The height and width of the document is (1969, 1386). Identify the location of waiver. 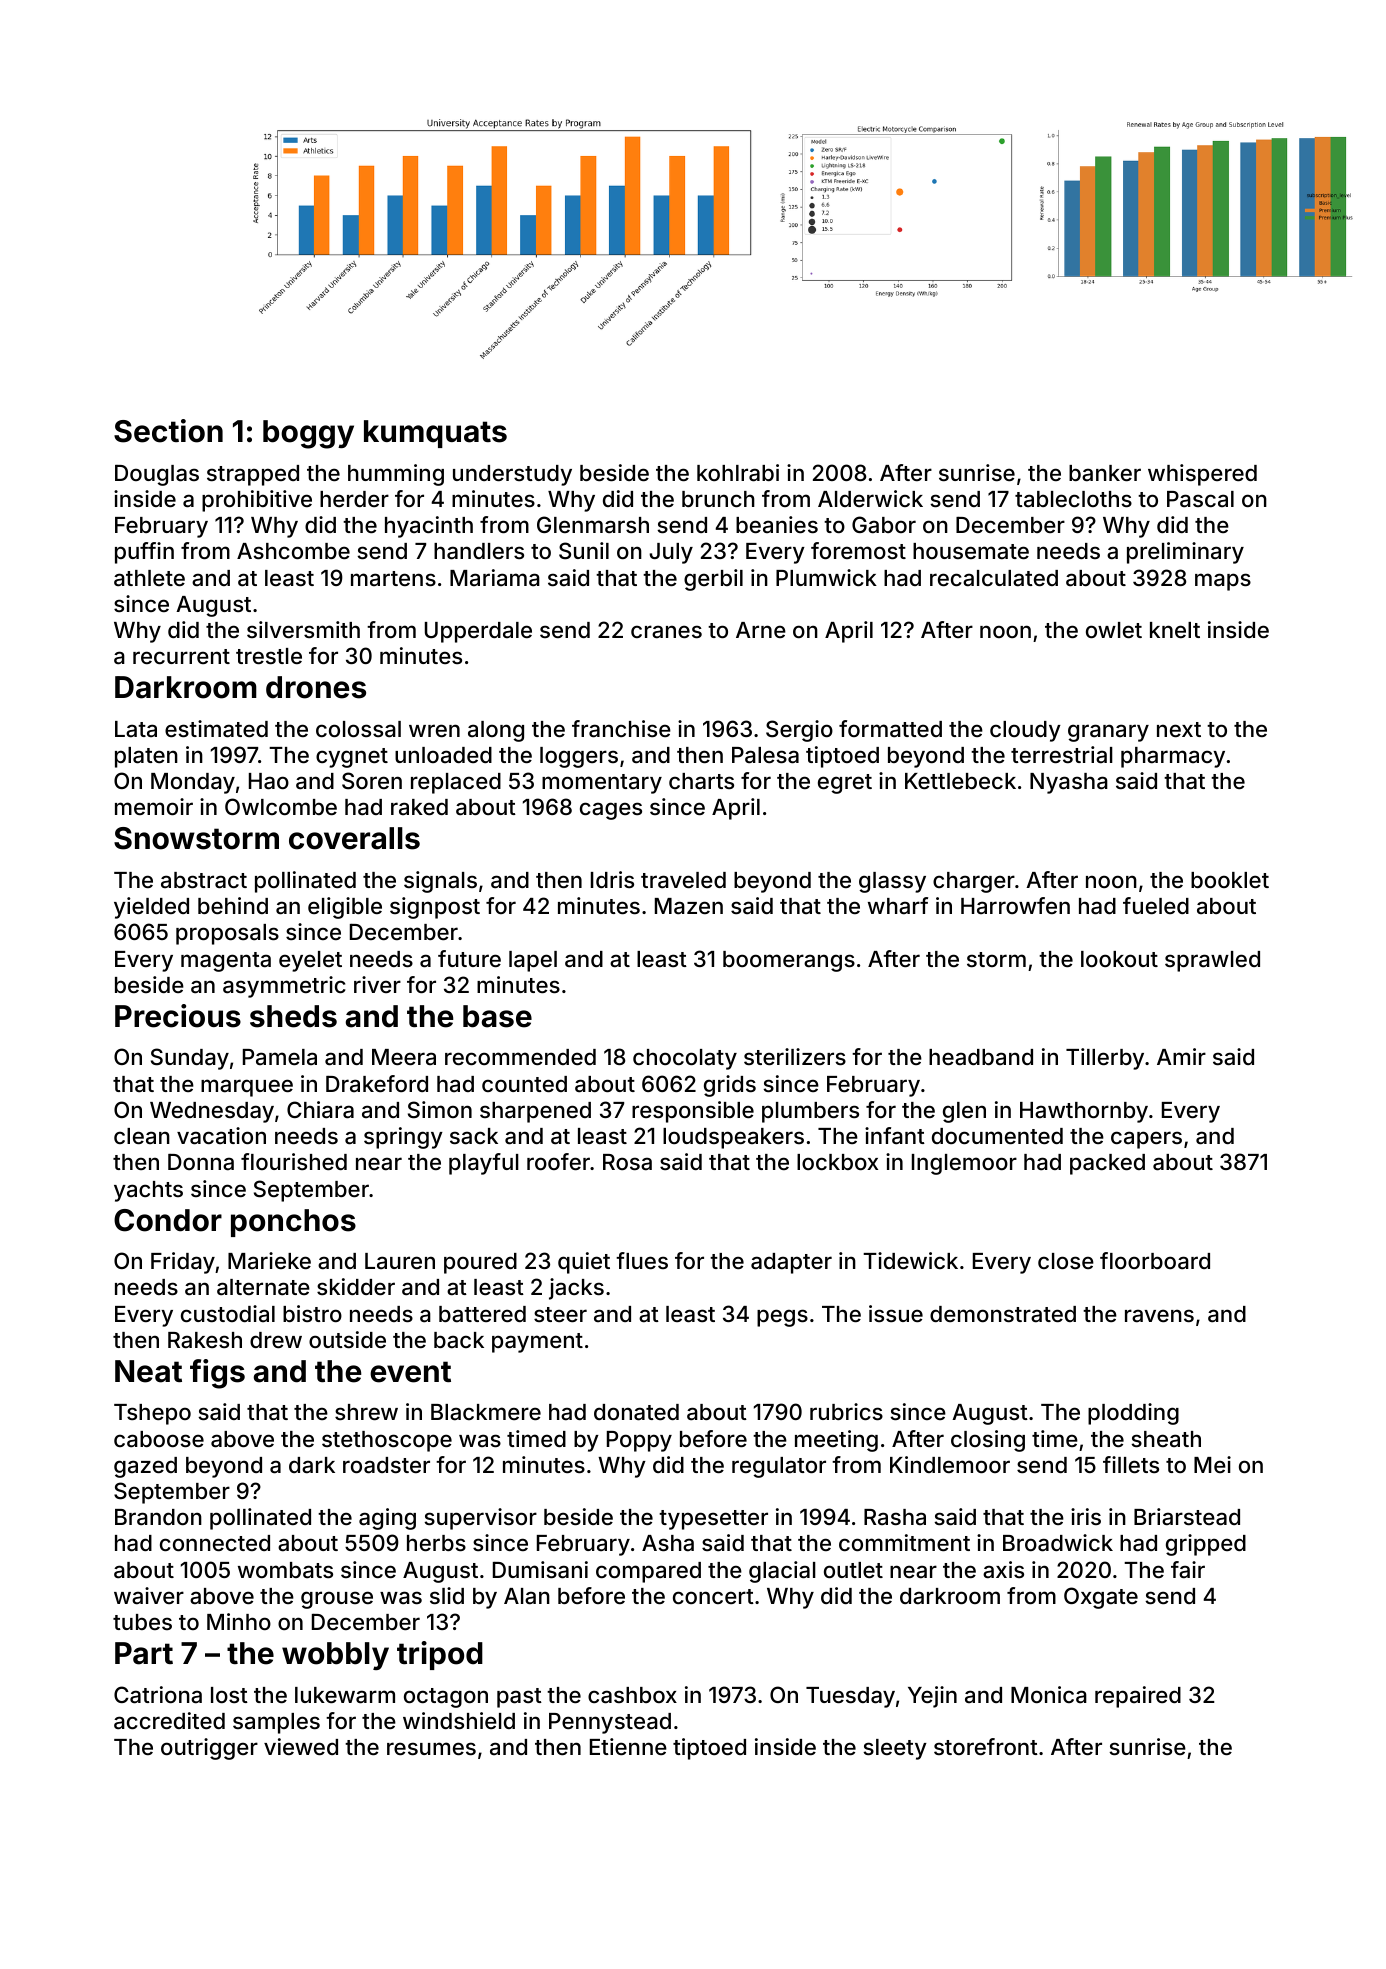
(149, 1596).
